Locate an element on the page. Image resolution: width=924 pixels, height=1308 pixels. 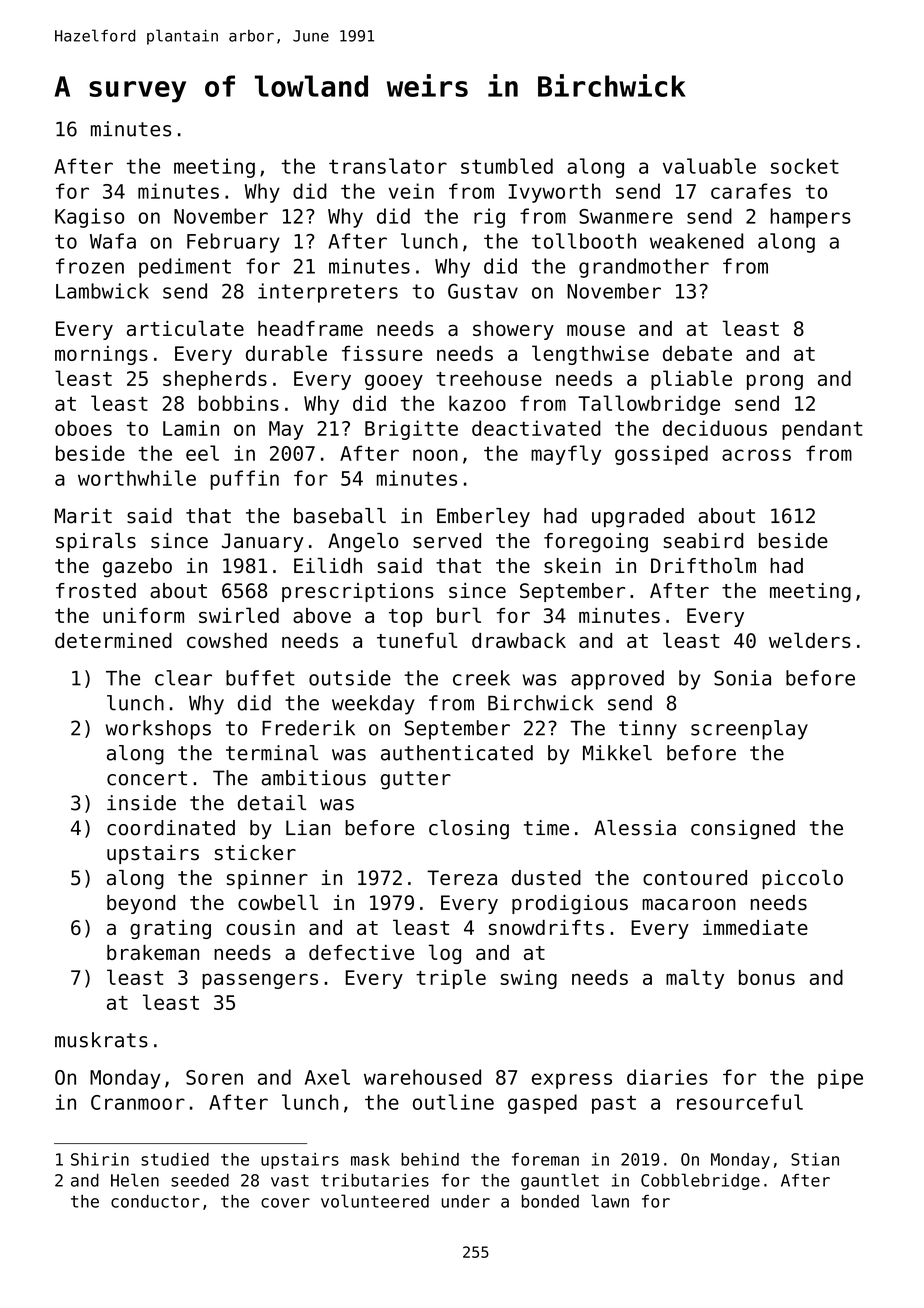
February is located at coordinates (233, 243).
